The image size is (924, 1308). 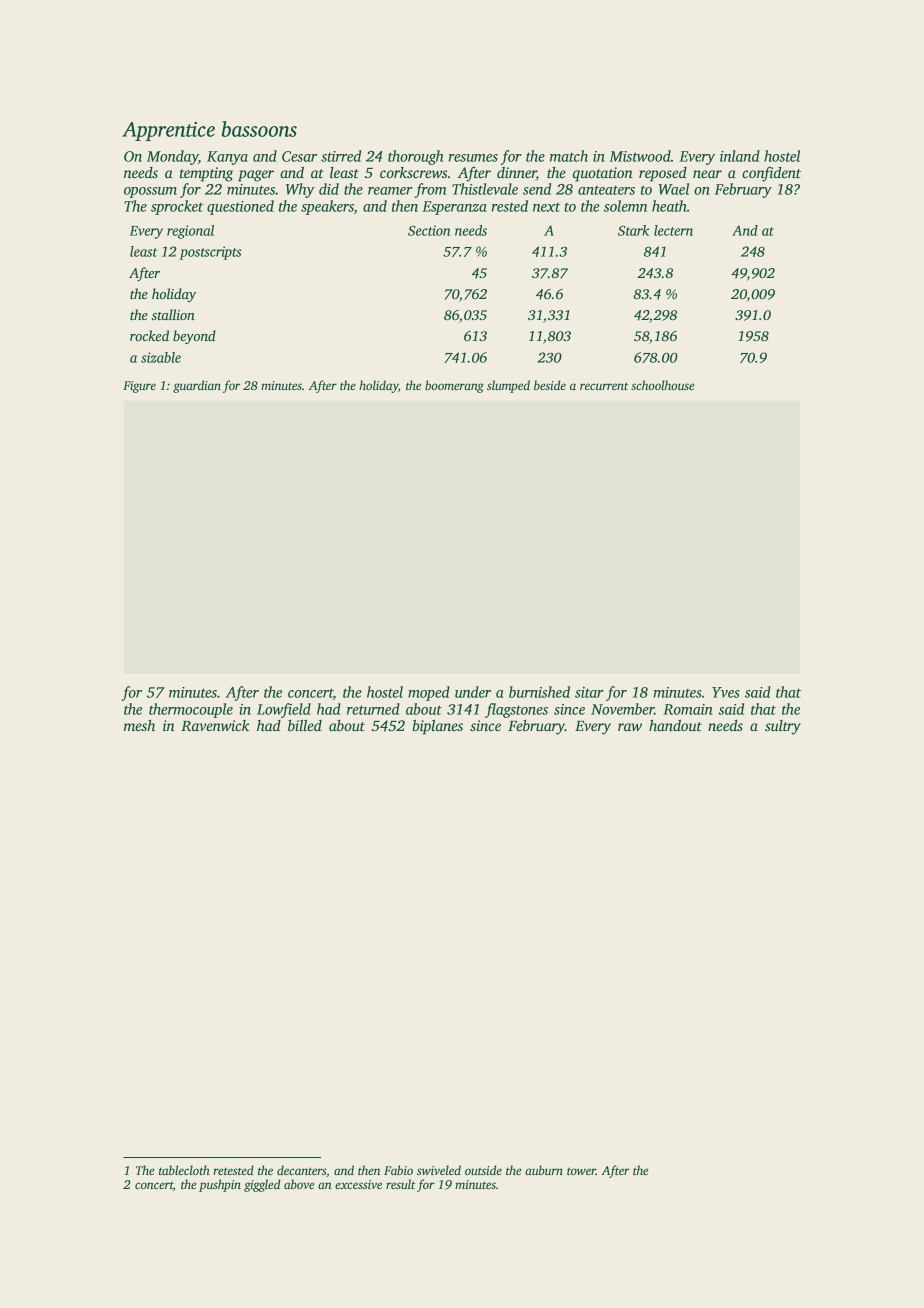 I want to click on Section, so click(x=429, y=230).
